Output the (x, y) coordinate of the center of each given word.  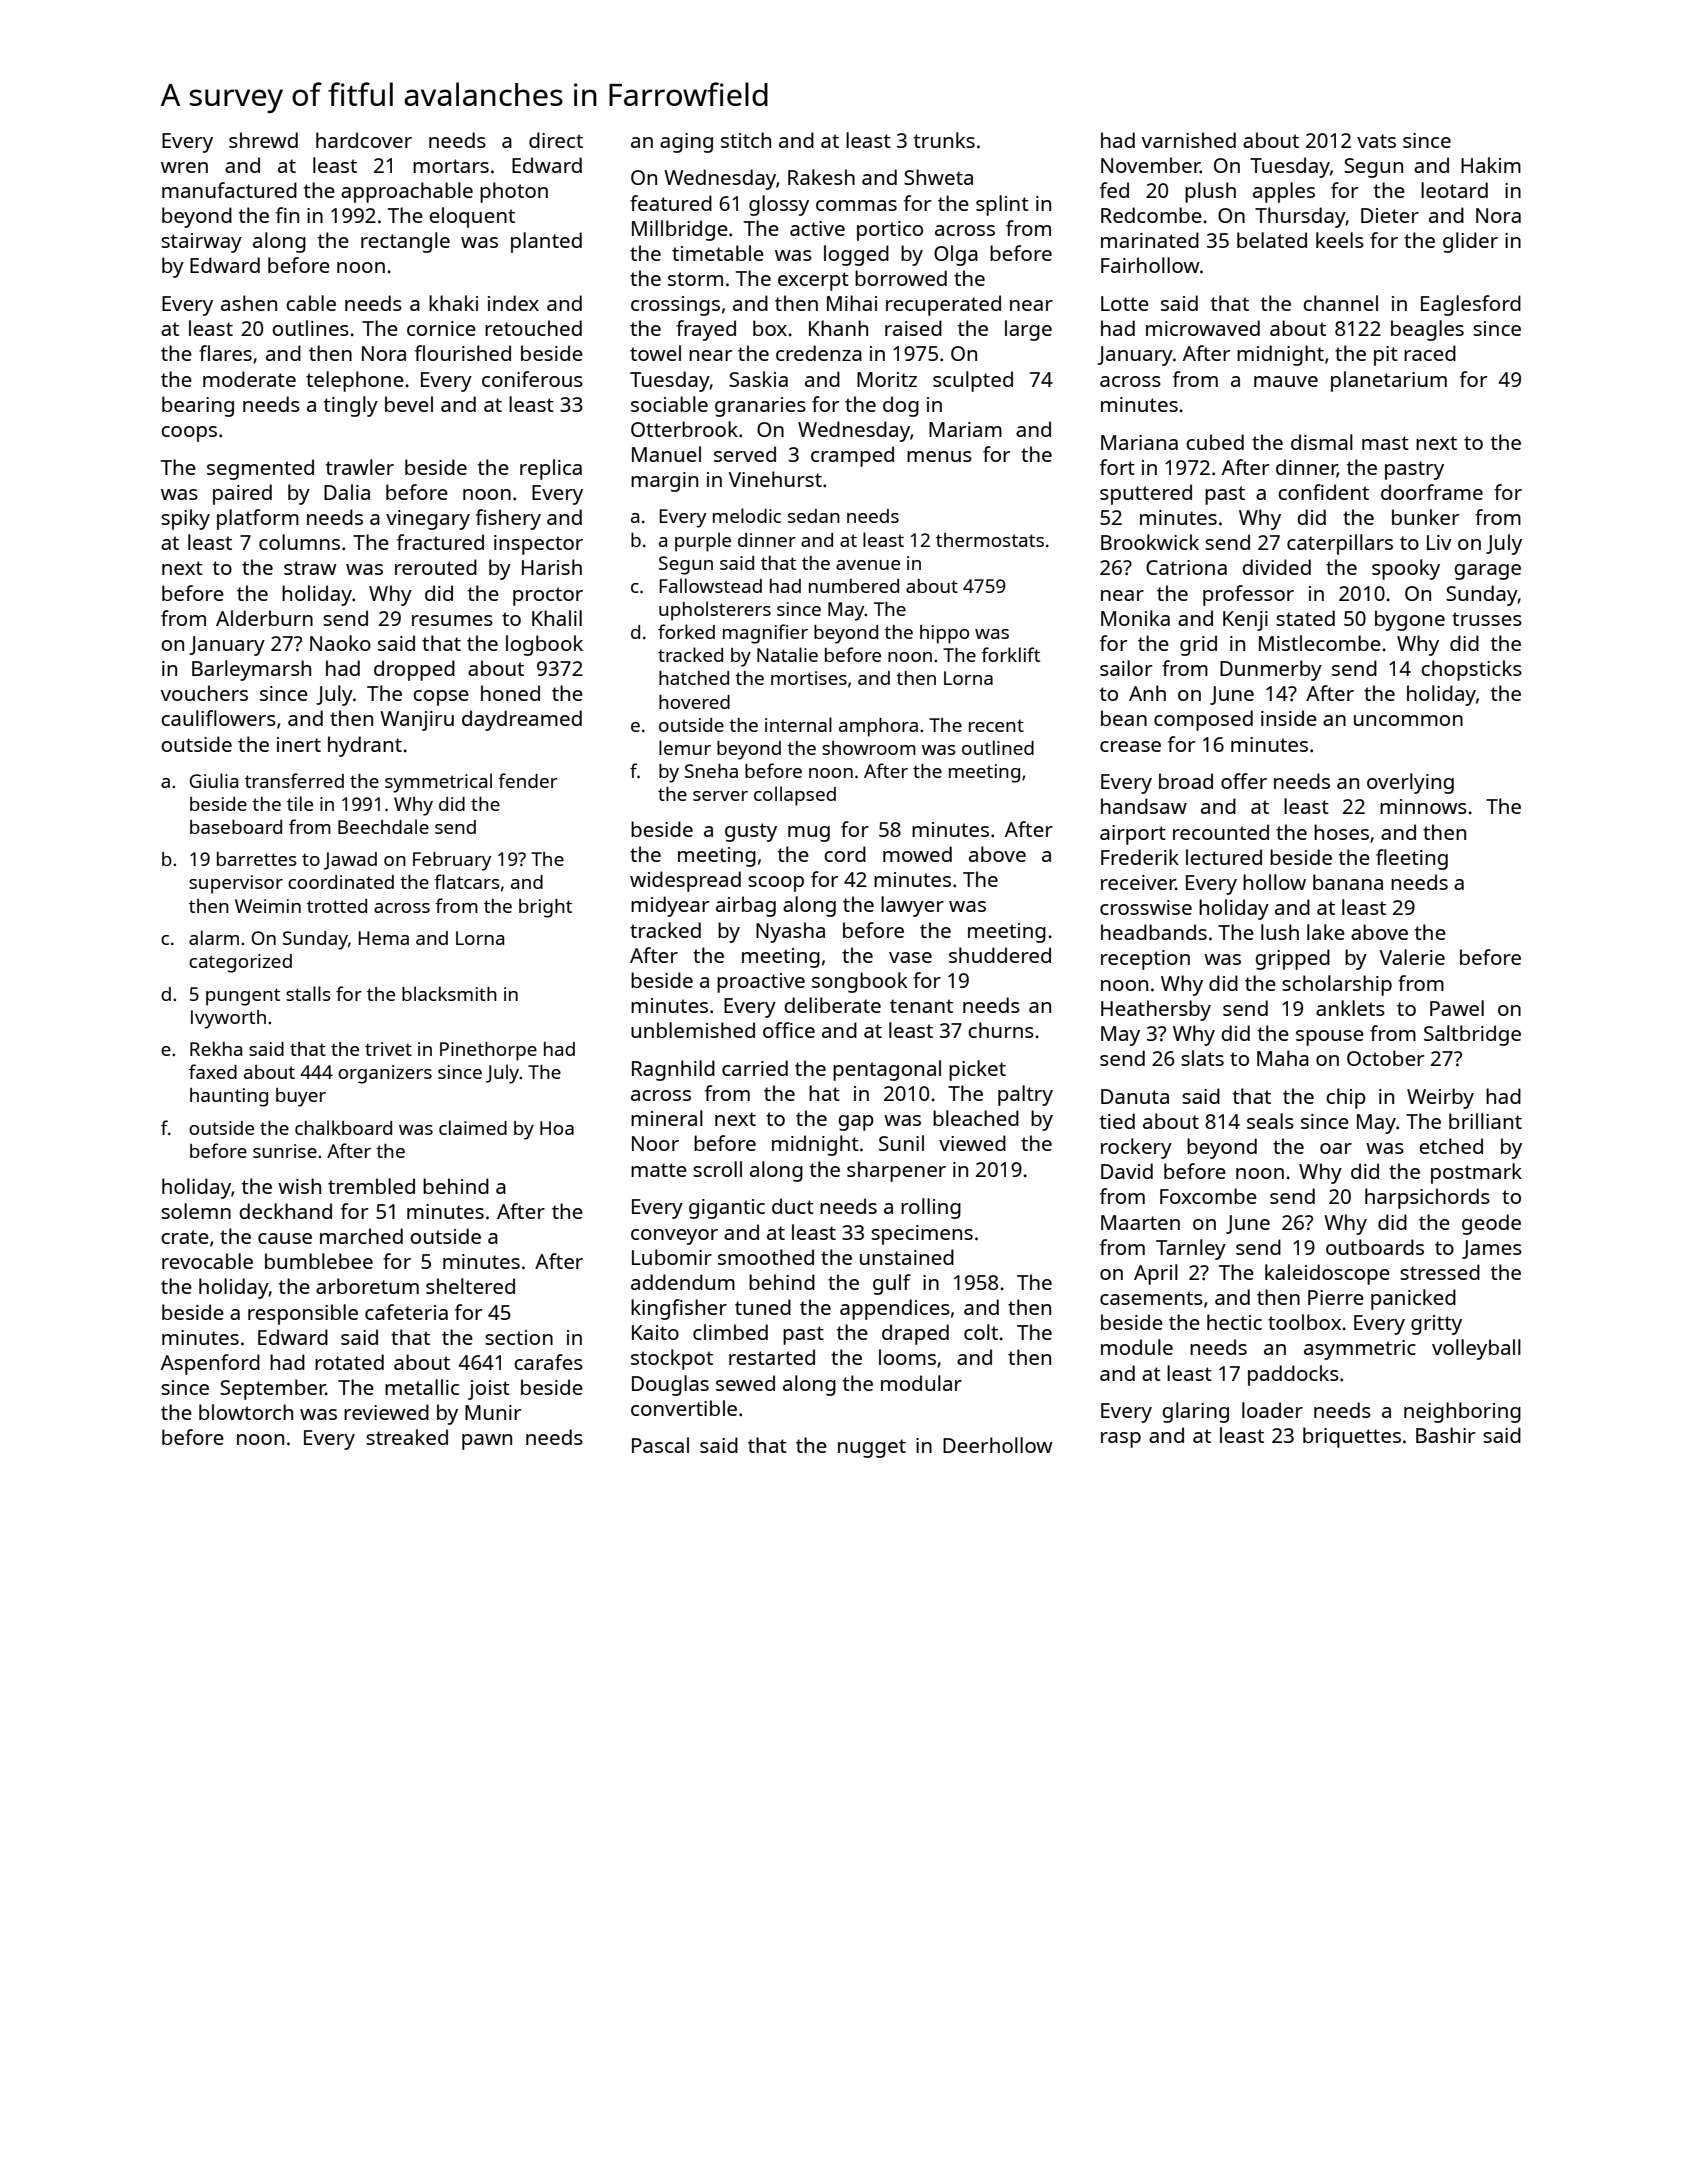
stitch (746, 140)
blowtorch (246, 1412)
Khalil (557, 618)
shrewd (263, 140)
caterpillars (1340, 544)
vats (1376, 141)
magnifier (765, 634)
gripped (1292, 959)
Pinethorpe (488, 1051)
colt (981, 1332)
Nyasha (790, 932)
